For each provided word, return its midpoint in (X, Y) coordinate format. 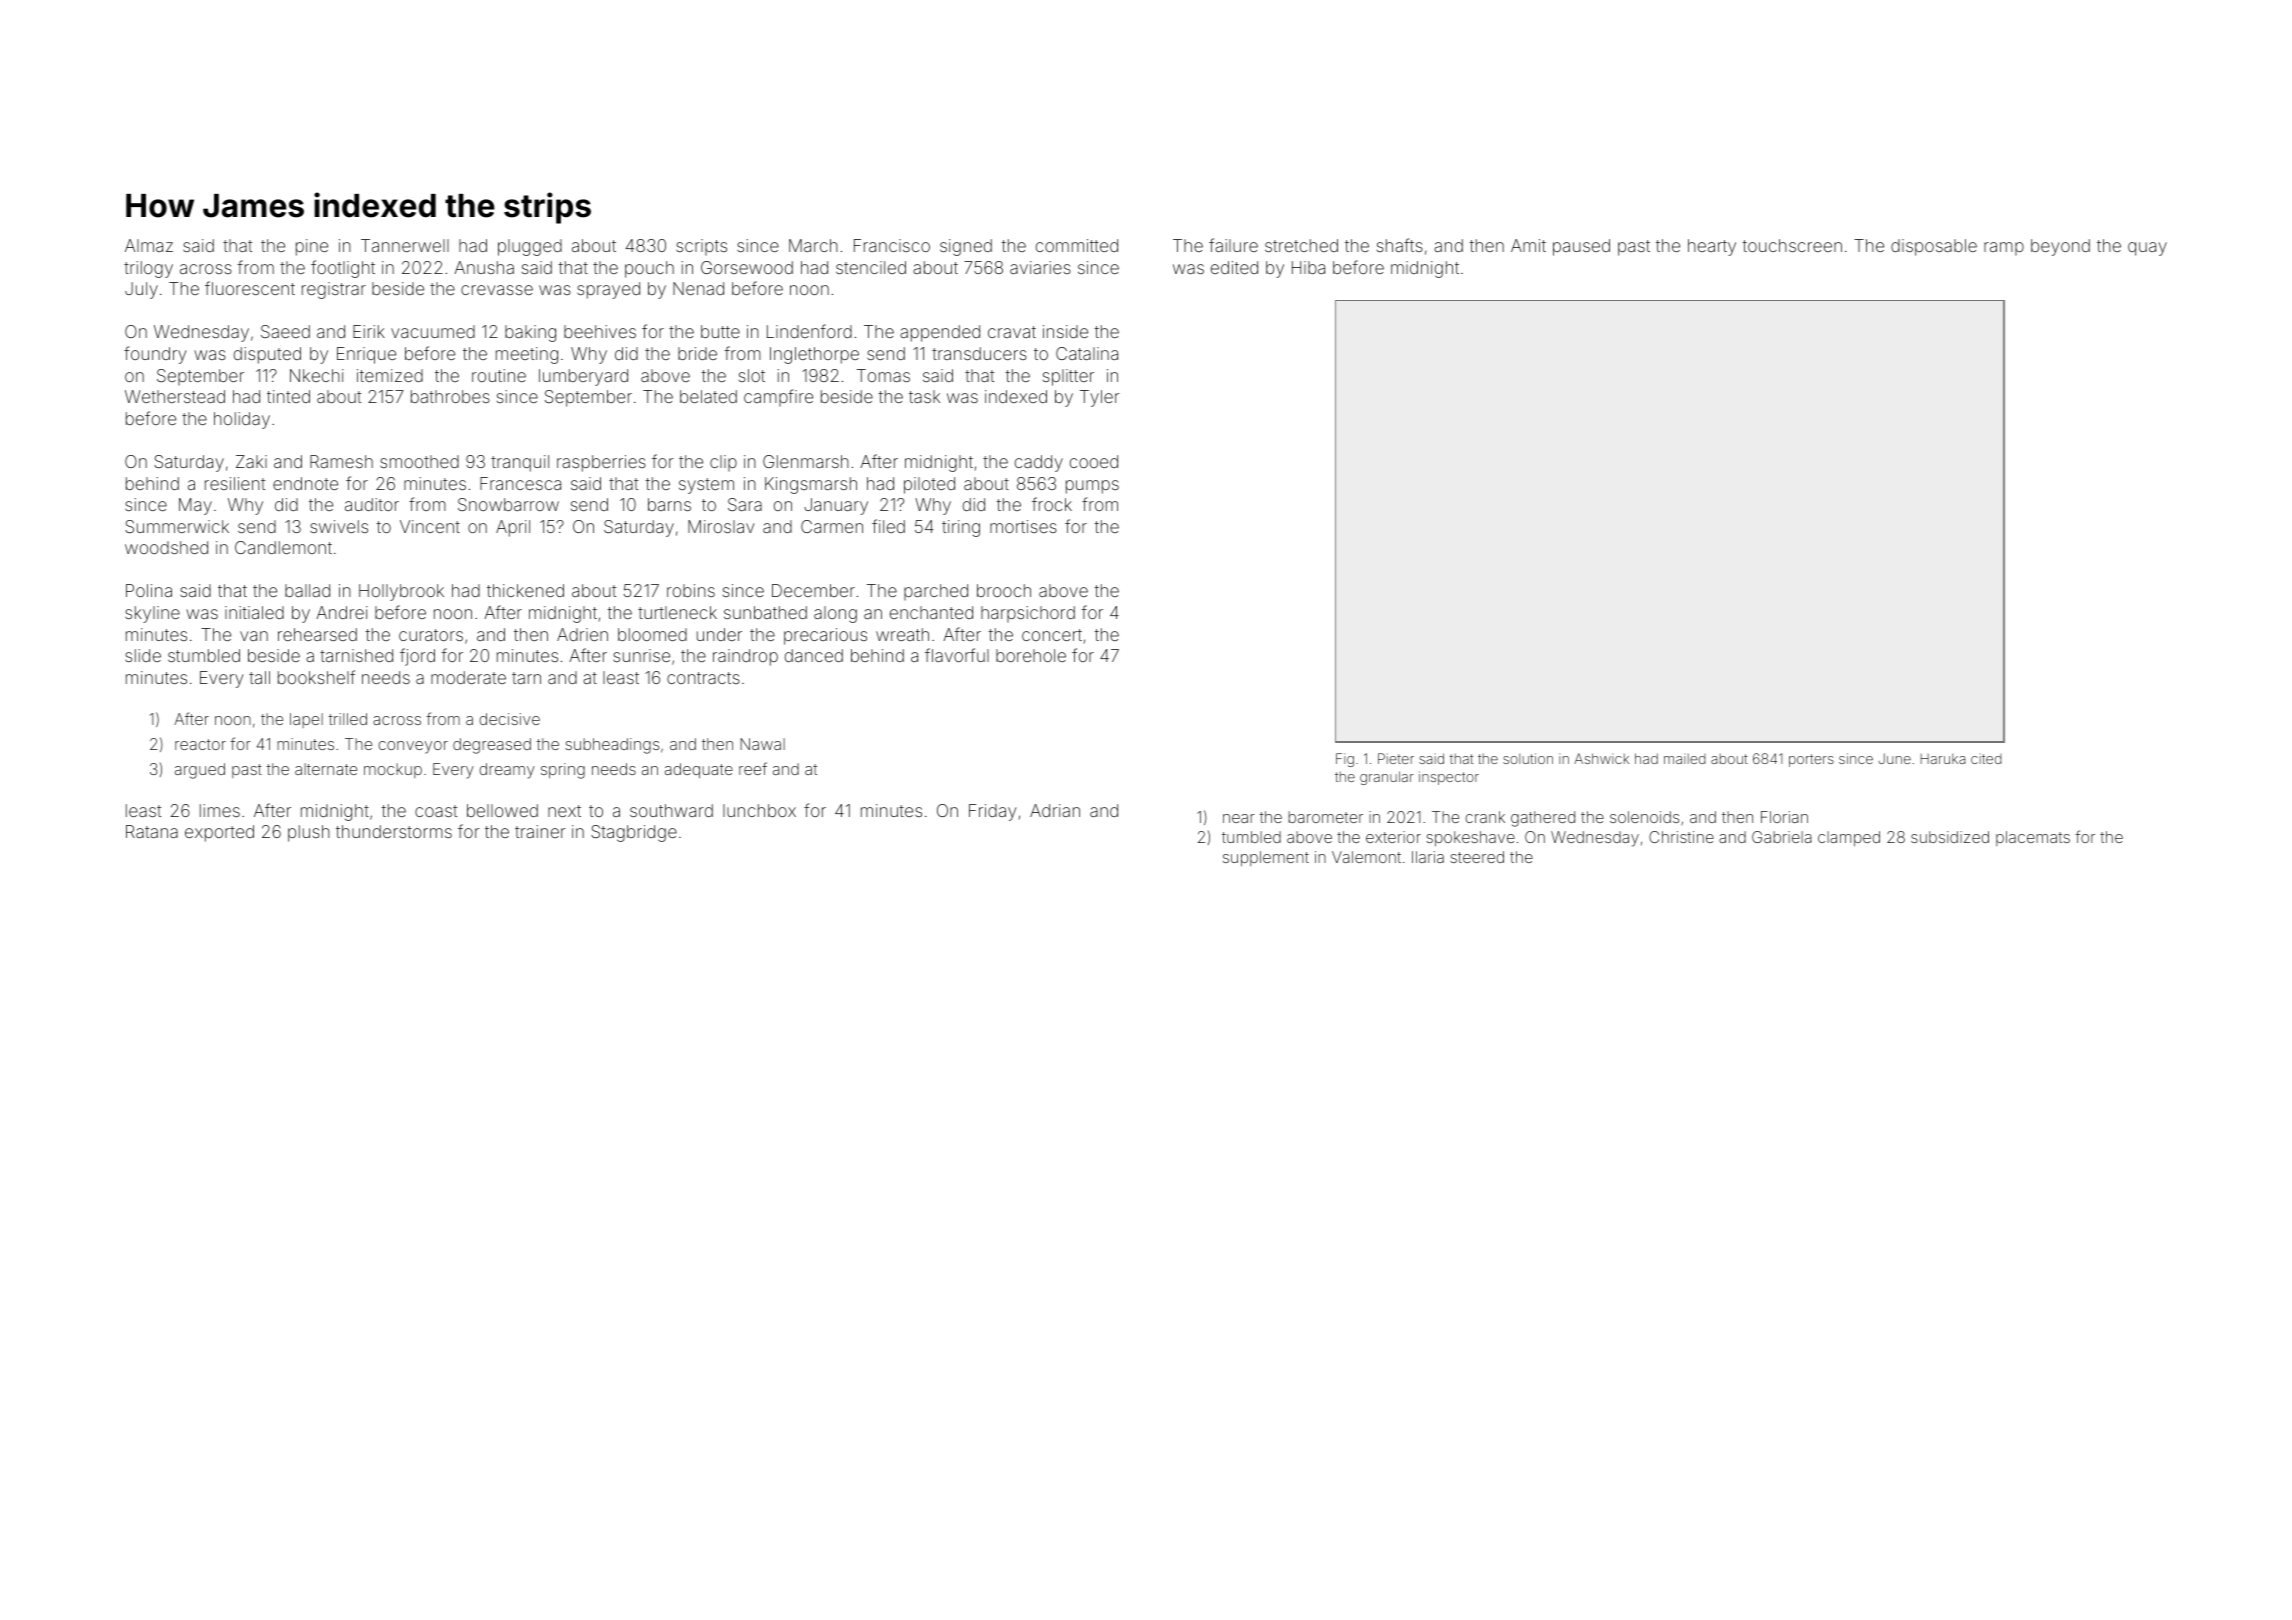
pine (312, 247)
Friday (992, 812)
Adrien (582, 634)
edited (1234, 267)
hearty (1712, 247)
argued (200, 771)
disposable (1934, 247)
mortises (1023, 526)
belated (708, 396)
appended (940, 333)
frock (1052, 504)
